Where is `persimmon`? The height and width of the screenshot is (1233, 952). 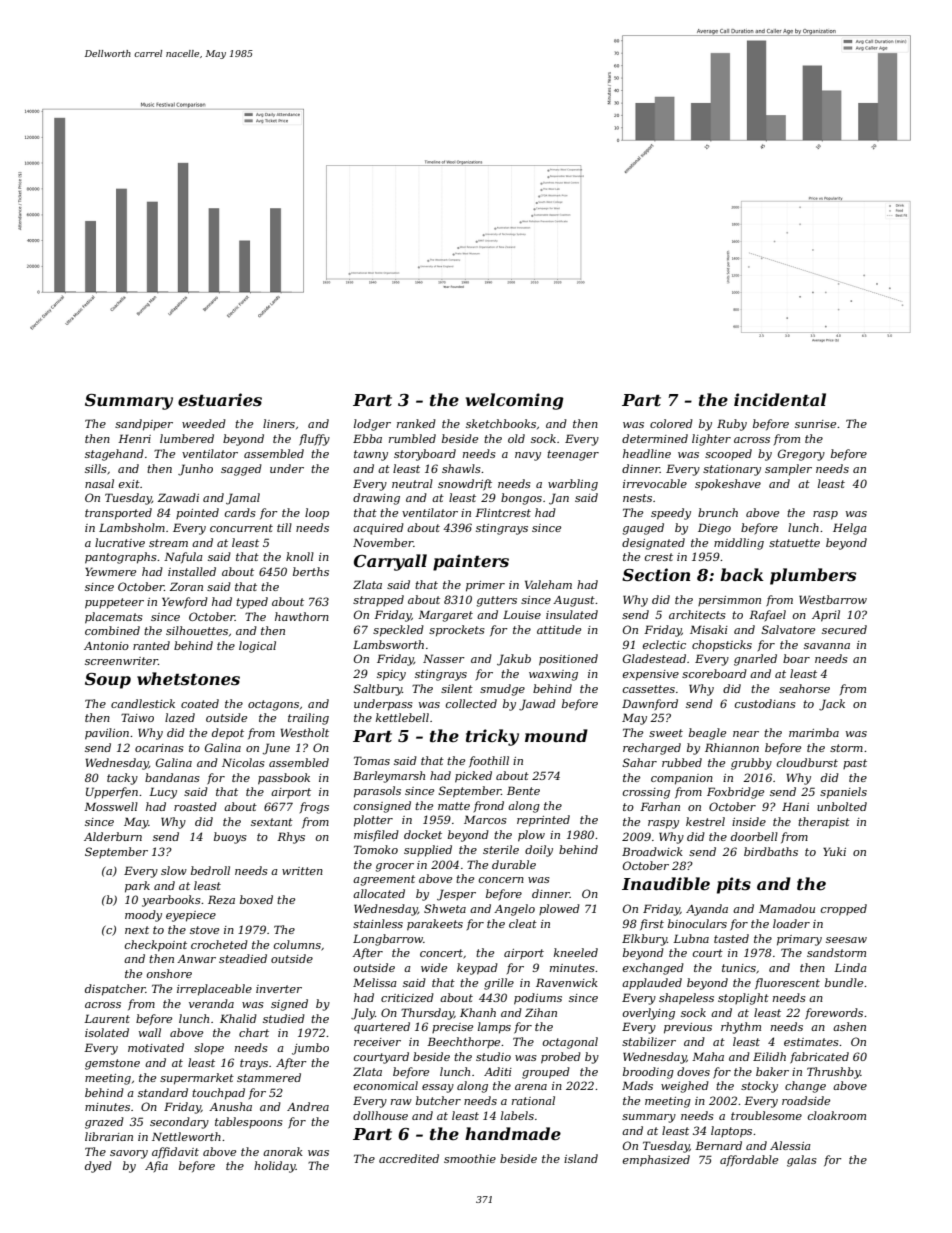
persimmon is located at coordinates (729, 601).
